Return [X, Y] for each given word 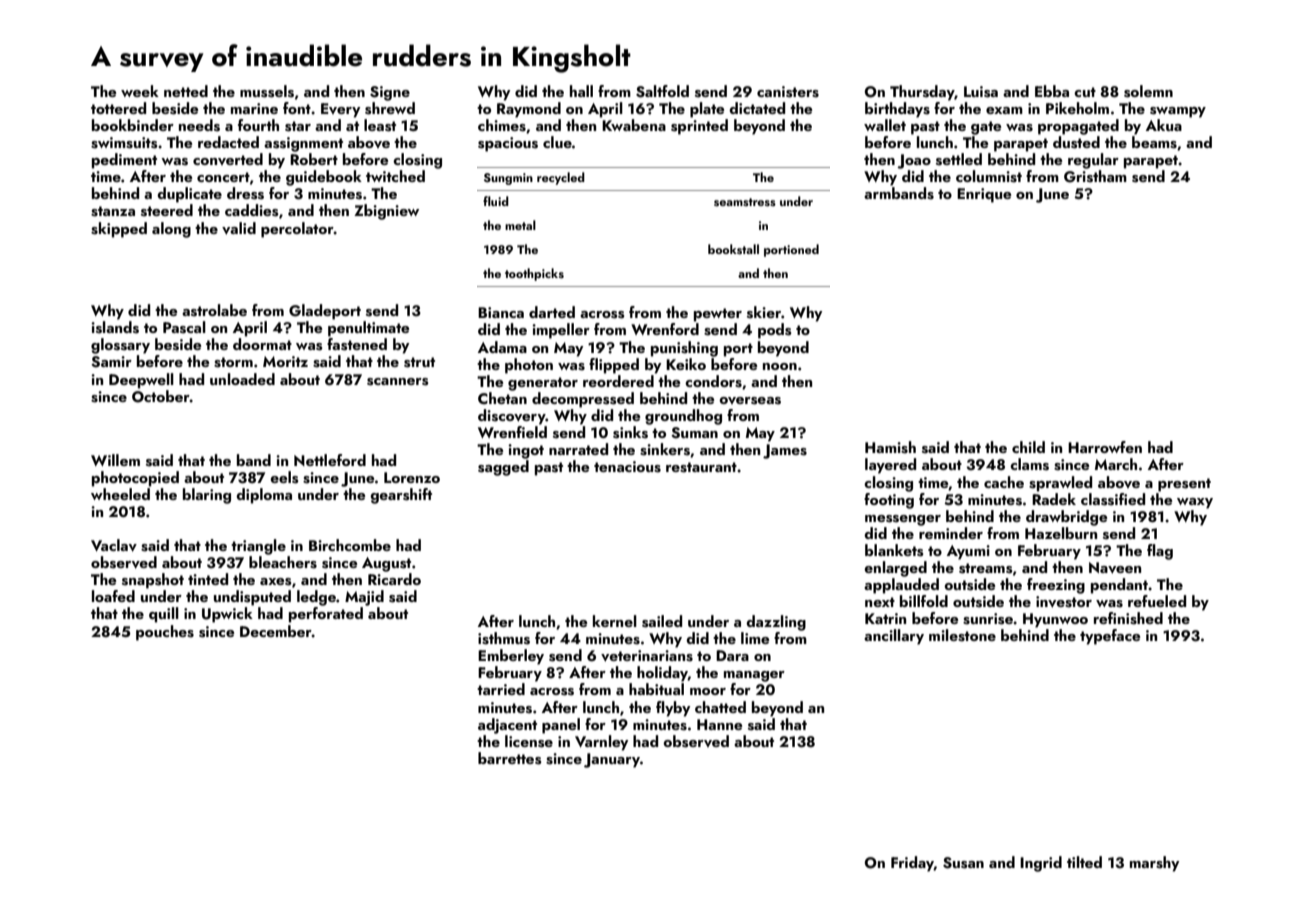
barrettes [510, 758]
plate [707, 110]
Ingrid [1041, 864]
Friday [912, 864]
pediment [124, 161]
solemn [1148, 91]
